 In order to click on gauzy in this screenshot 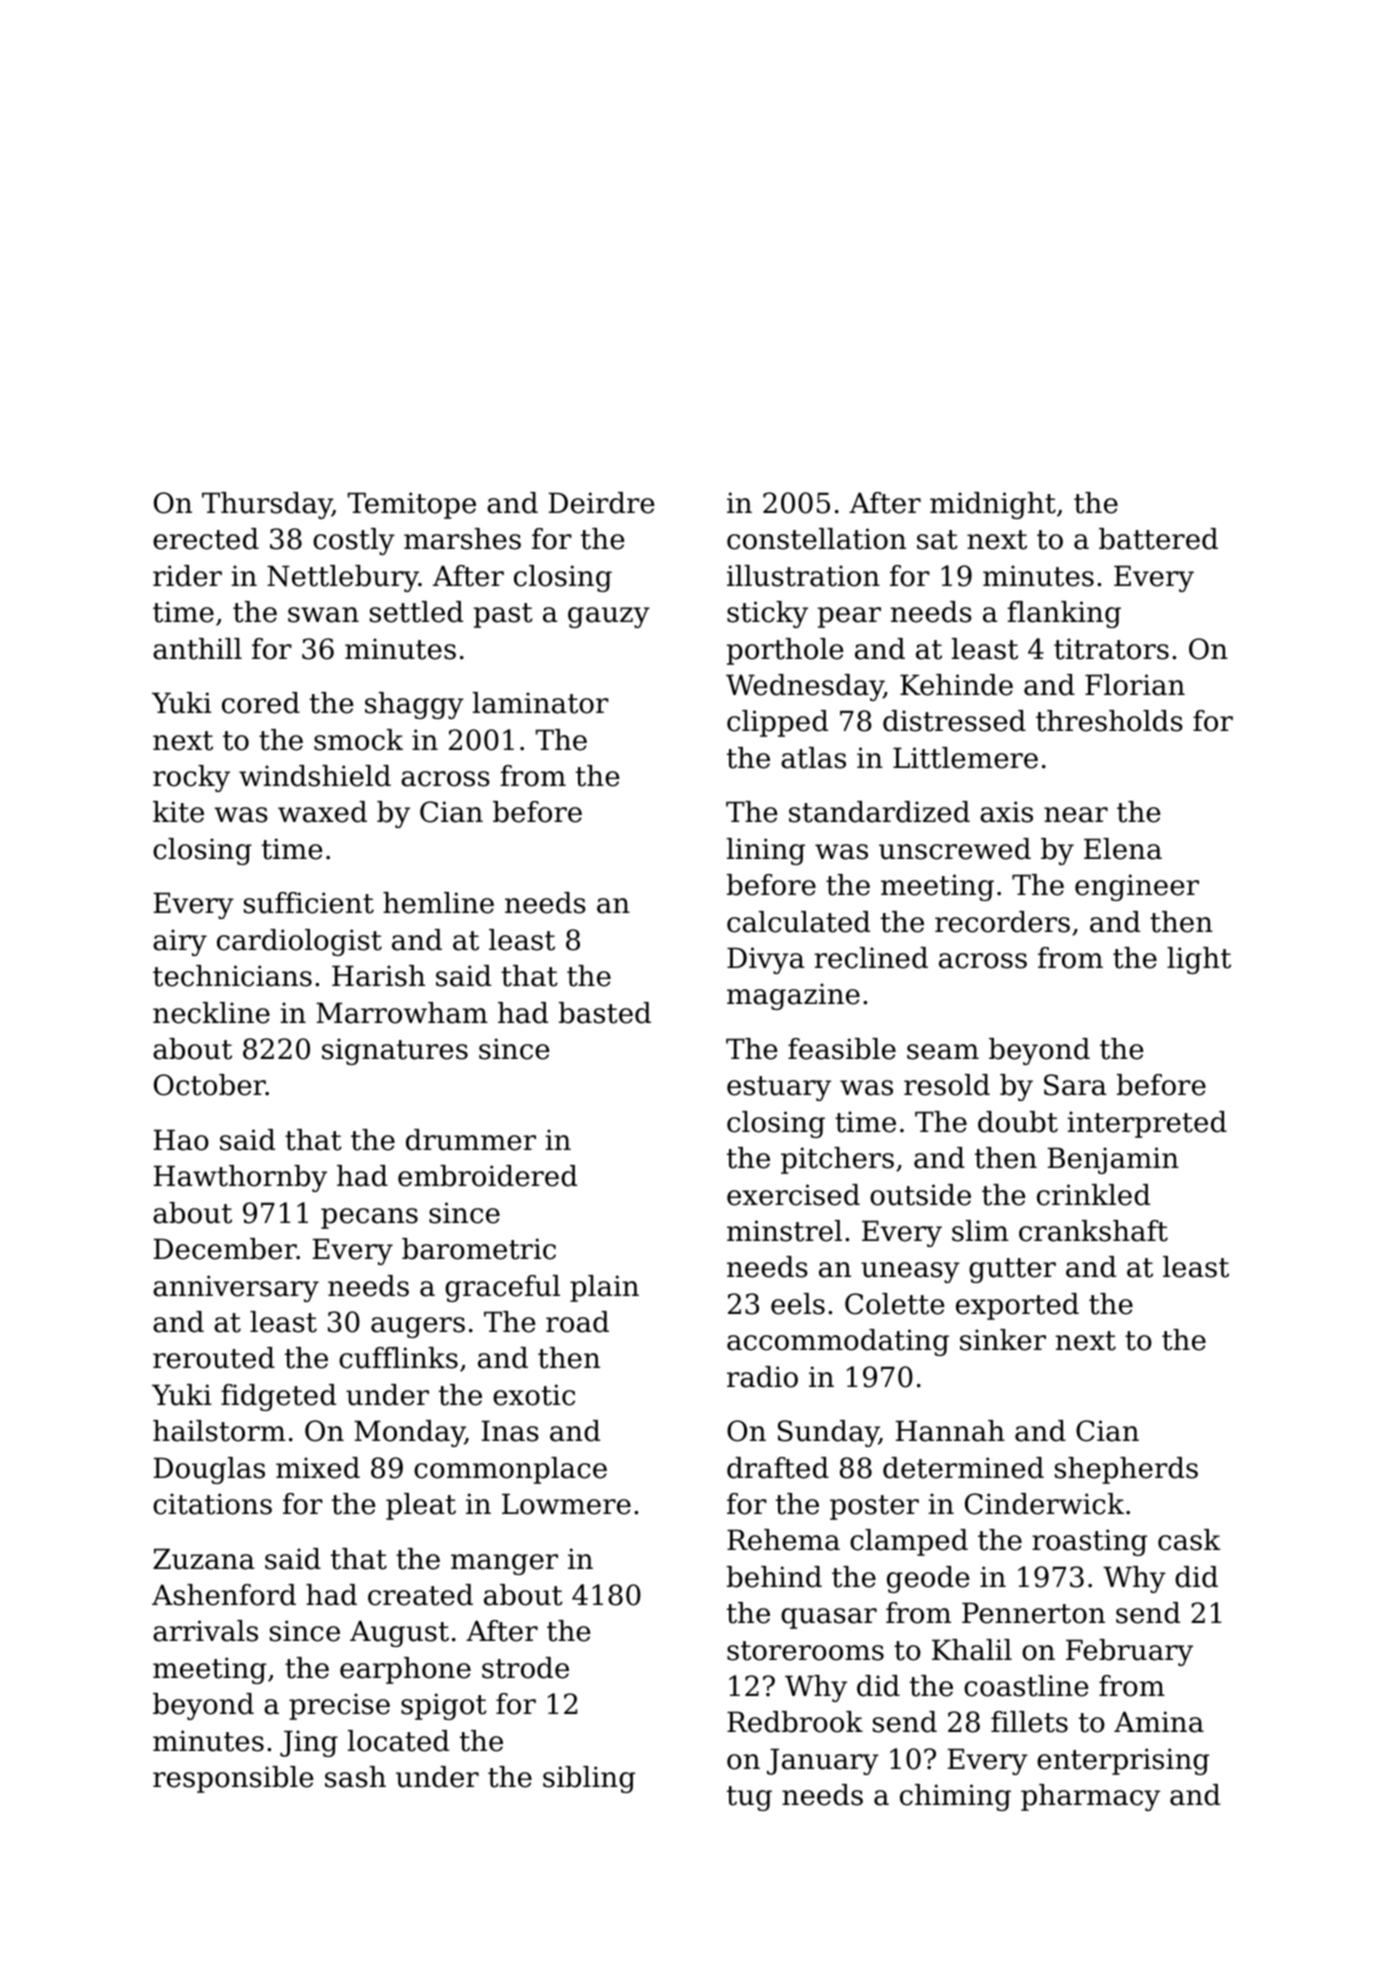, I will do `click(609, 617)`.
